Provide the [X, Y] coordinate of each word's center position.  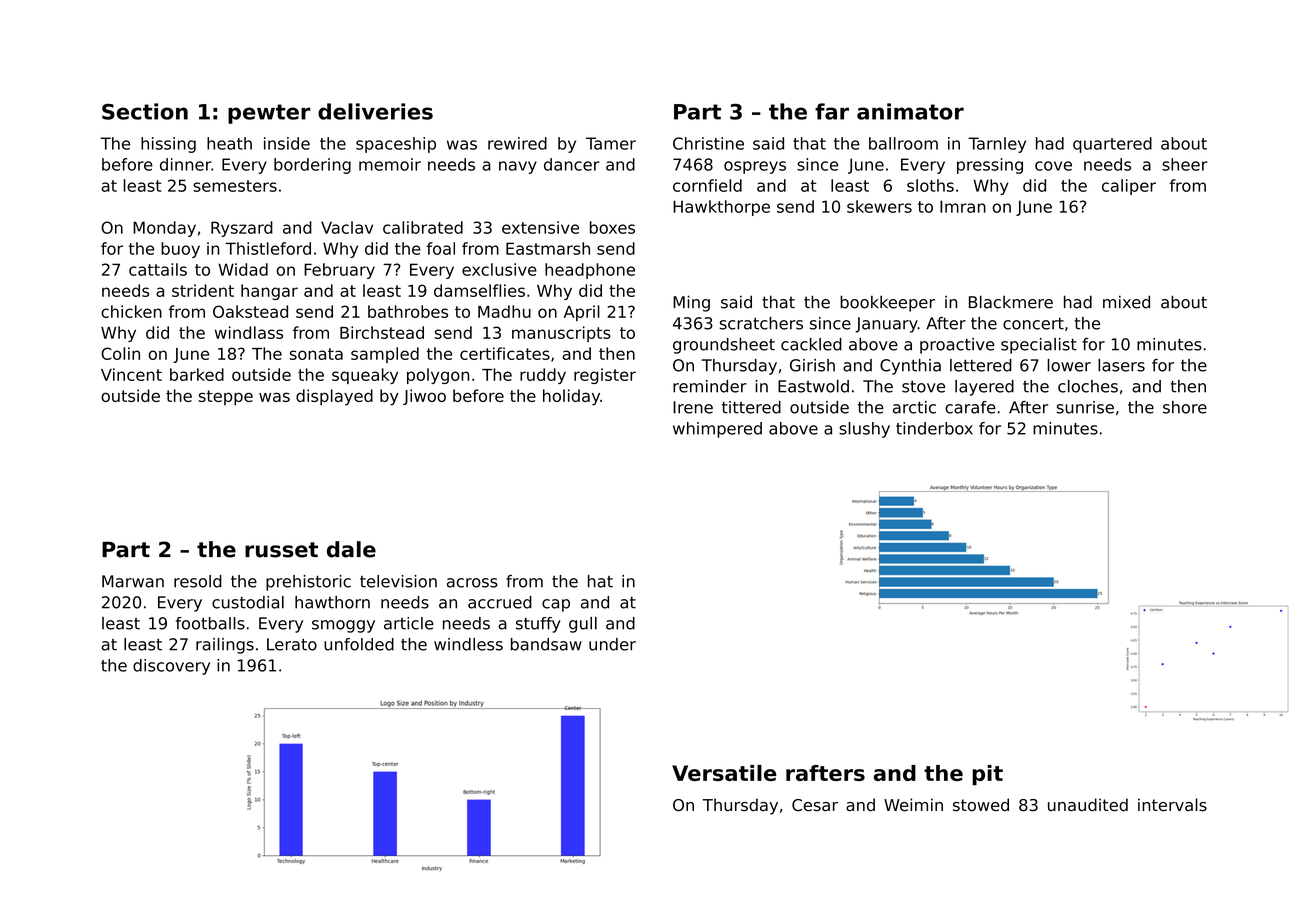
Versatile [724, 773]
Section [145, 111]
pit [987, 775]
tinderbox [934, 428]
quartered [1112, 145]
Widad [243, 269]
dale [351, 549]
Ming [691, 303]
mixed [1126, 302]
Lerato [292, 644]
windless [468, 644]
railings [225, 646]
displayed [334, 397]
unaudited [1088, 805]
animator [910, 111]
